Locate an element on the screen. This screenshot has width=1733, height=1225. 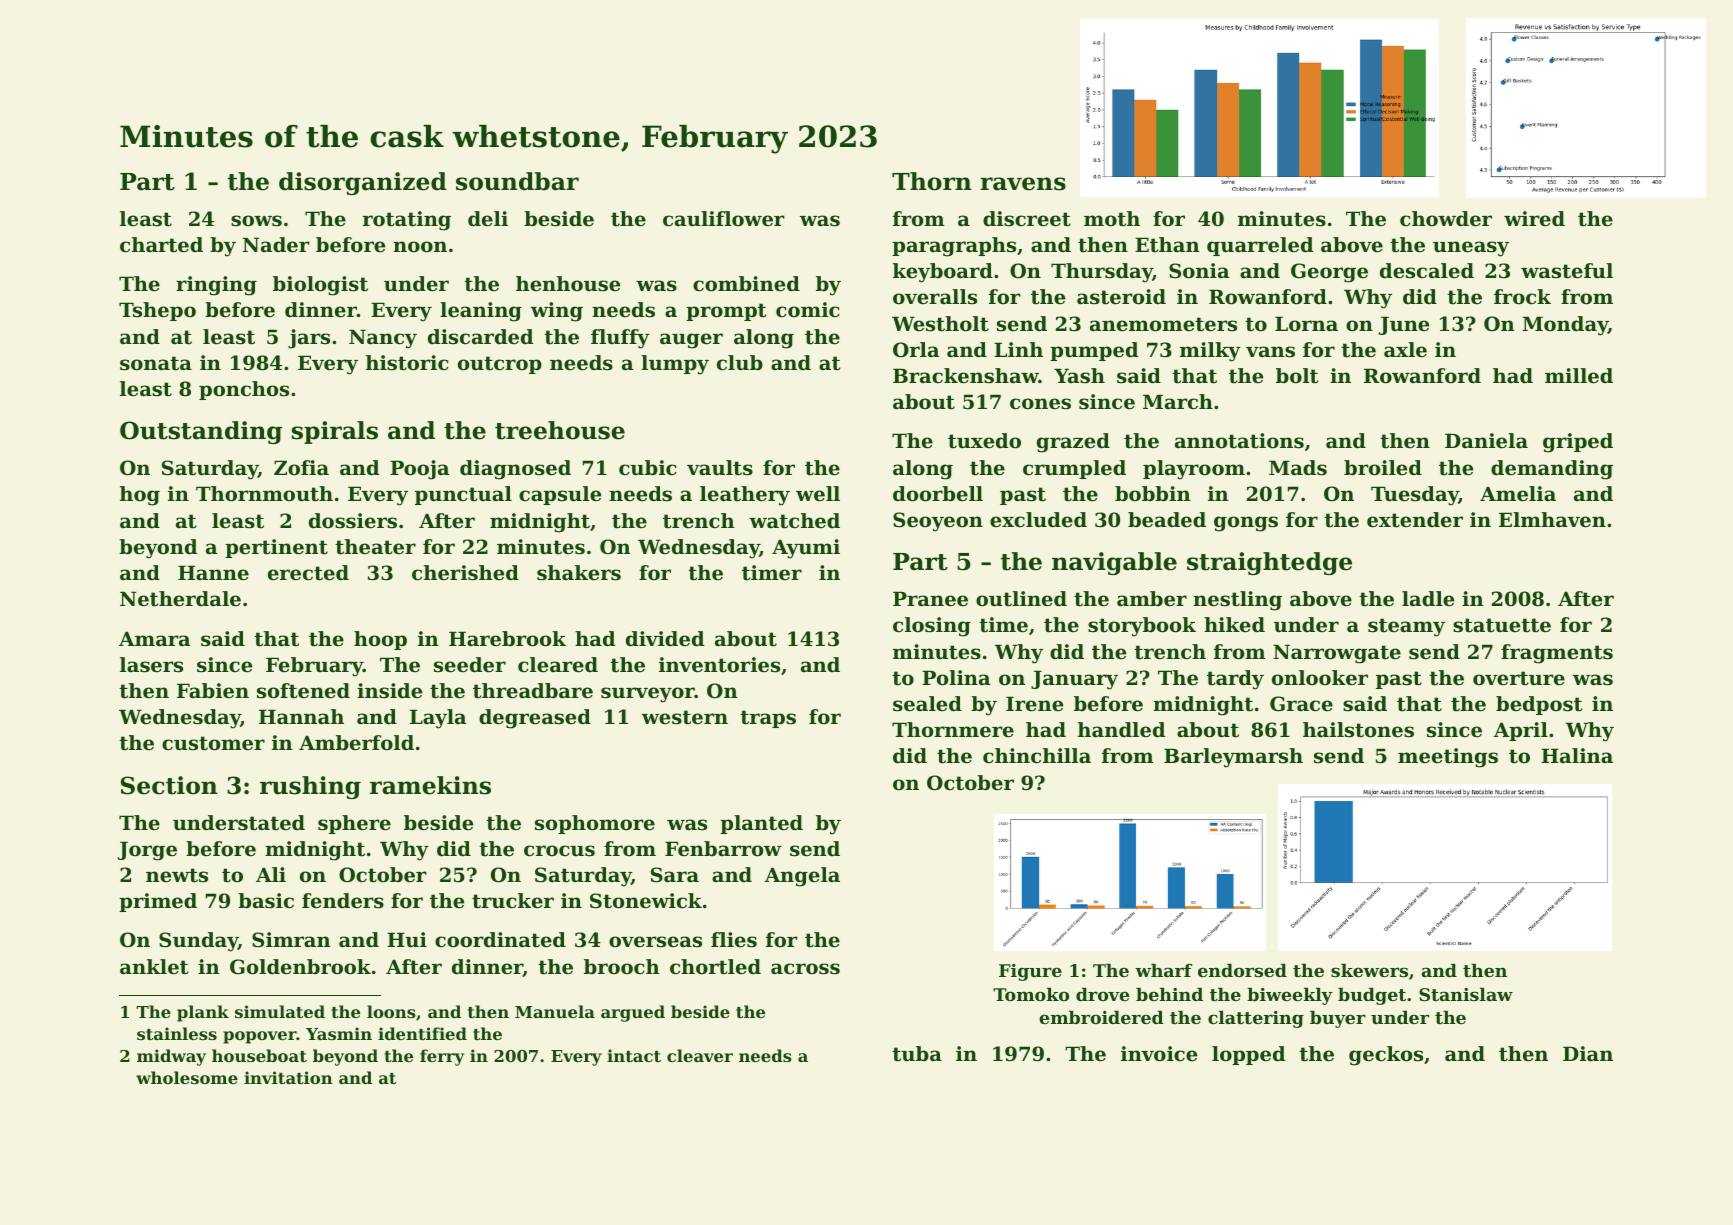
Barleymarsh is located at coordinates (1233, 758).
